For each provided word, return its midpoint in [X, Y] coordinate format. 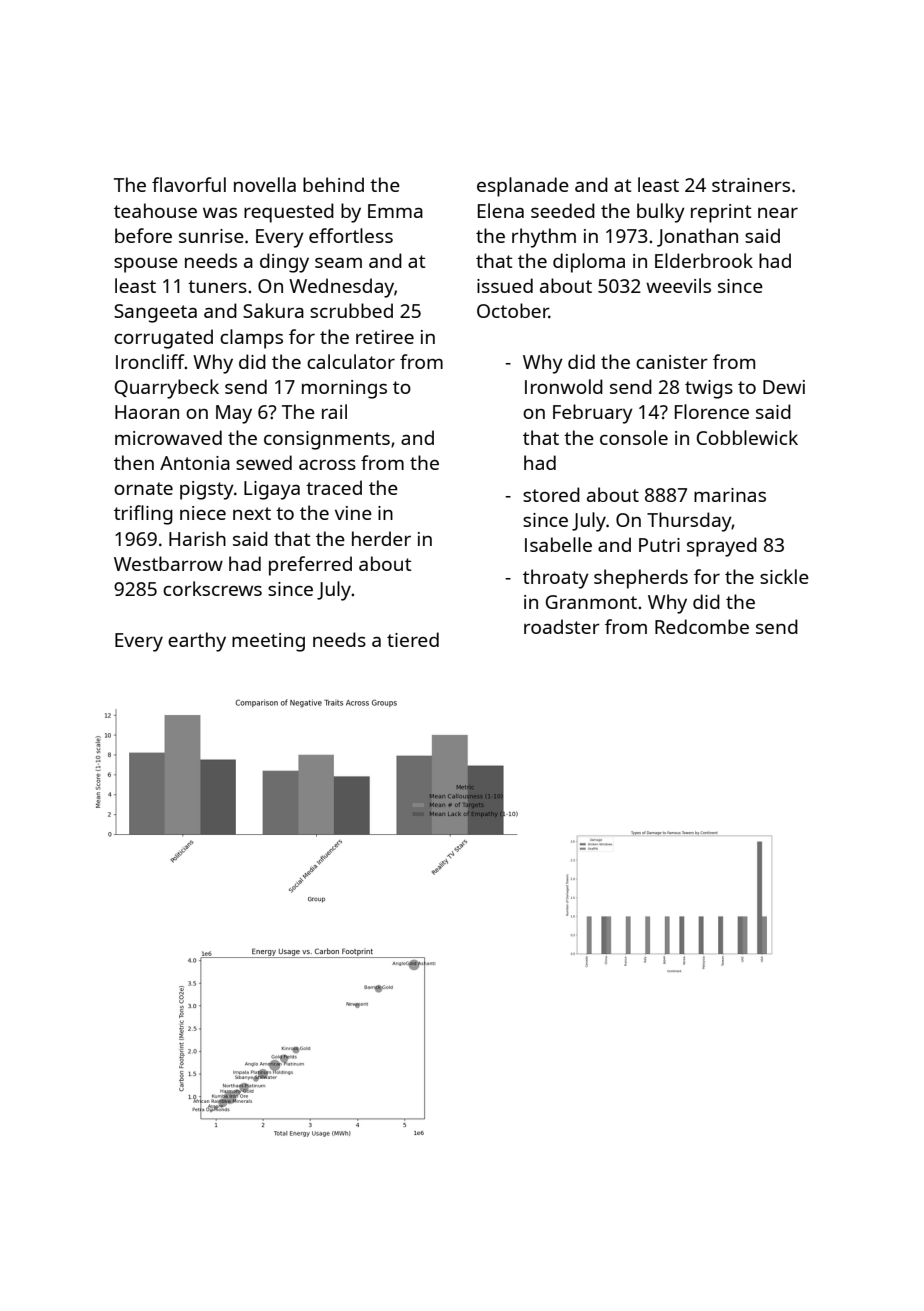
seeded [563, 210]
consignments [327, 440]
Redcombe [702, 626]
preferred [310, 566]
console [634, 437]
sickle [784, 576]
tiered [413, 639]
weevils [678, 285]
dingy [284, 263]
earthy [197, 642]
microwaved [168, 437]
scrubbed [351, 310]
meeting [268, 642]
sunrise [211, 236]
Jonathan [697, 237]
